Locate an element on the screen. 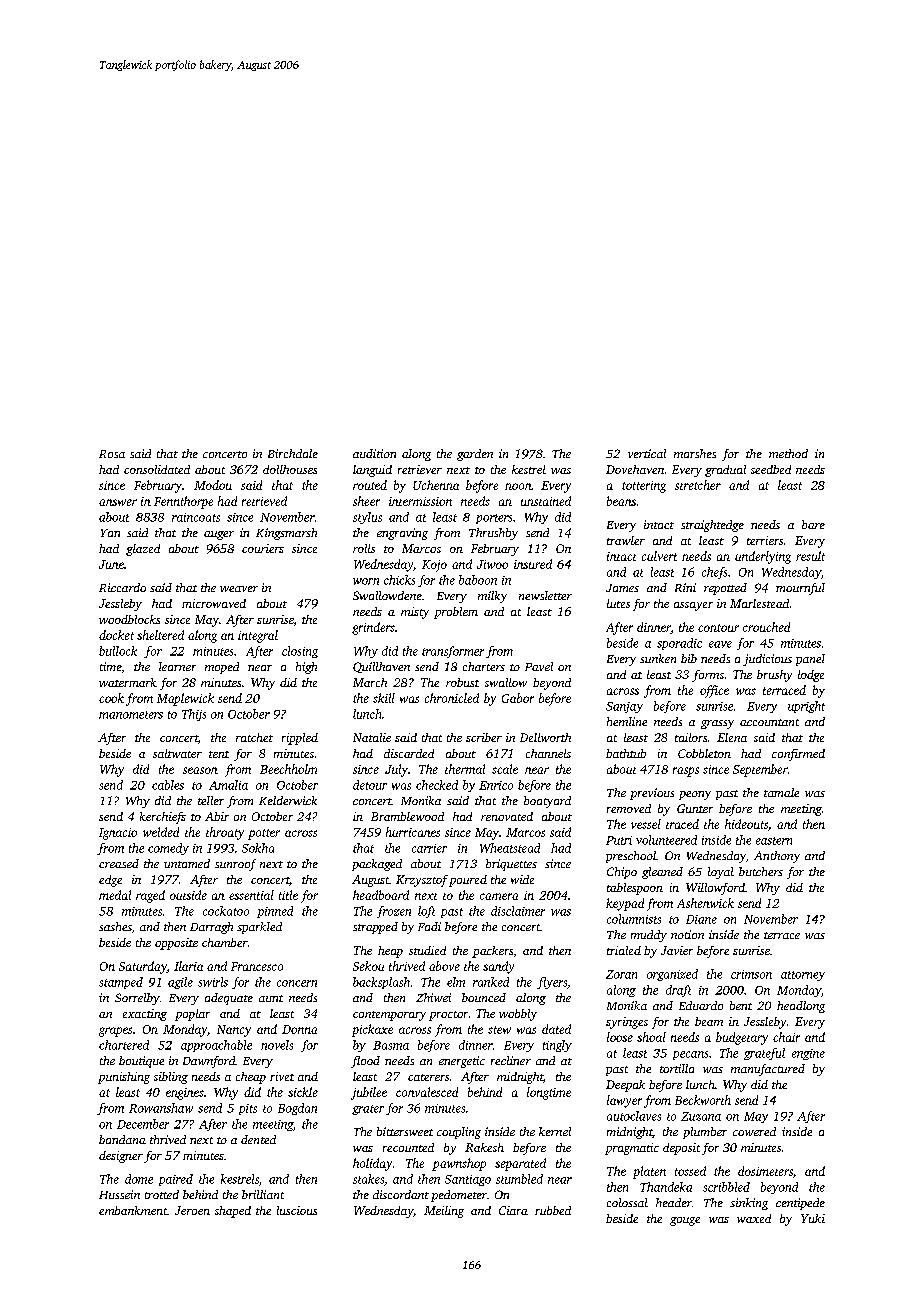  embankment is located at coordinates (133, 1210).
